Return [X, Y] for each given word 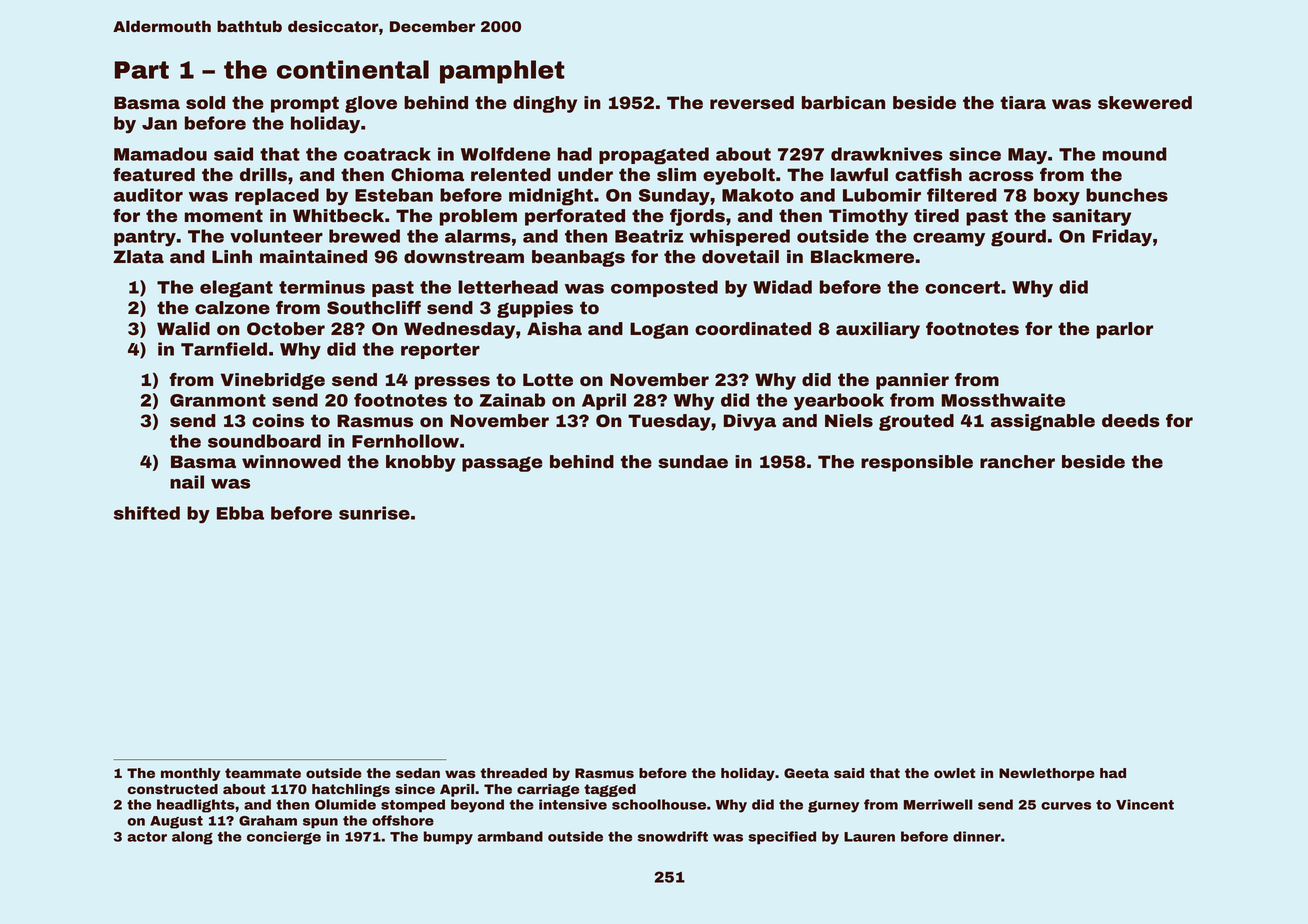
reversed [752, 102]
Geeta [806, 773]
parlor [1125, 330]
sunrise [374, 513]
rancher [1017, 461]
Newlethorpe [1047, 774]
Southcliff [374, 307]
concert [962, 287]
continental [353, 69]
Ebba [240, 513]
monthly [190, 774]
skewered [1145, 102]
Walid [183, 328]
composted [664, 288]
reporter [440, 351]
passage [502, 464]
